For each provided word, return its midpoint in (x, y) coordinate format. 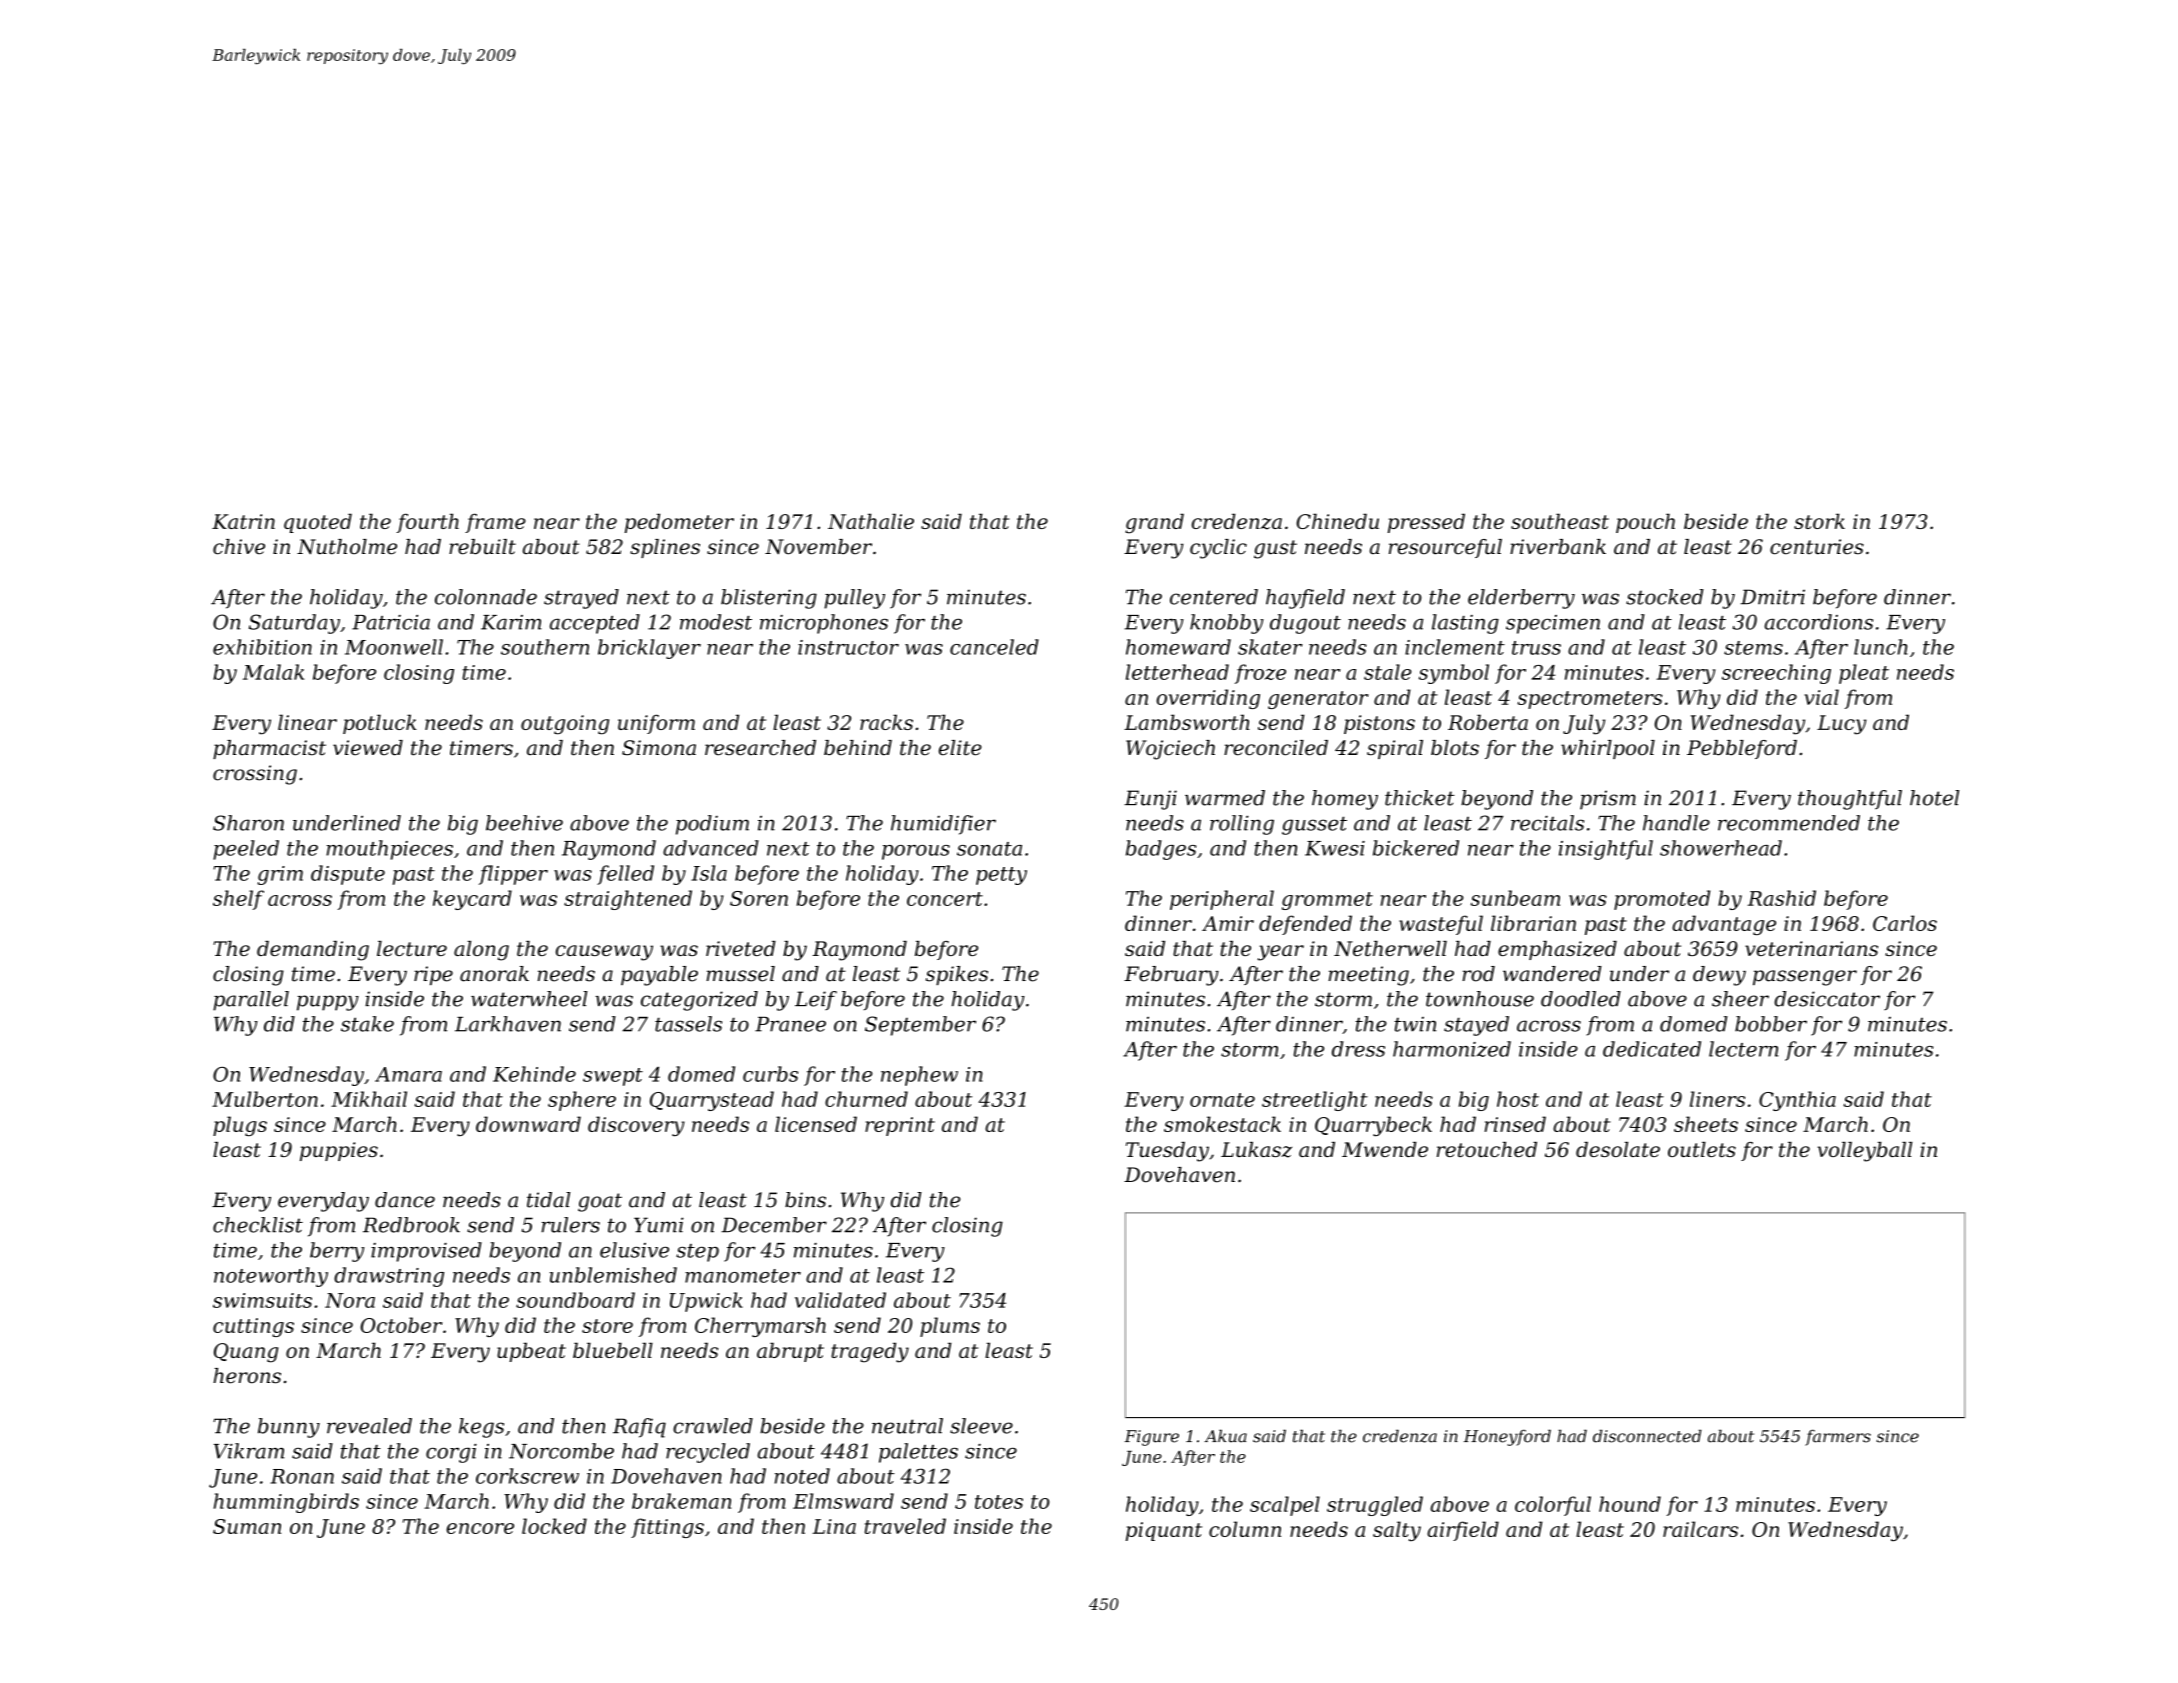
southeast (1560, 521)
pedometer (679, 523)
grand (1154, 523)
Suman (247, 1526)
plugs (240, 1126)
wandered (1552, 974)
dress (1358, 1049)
